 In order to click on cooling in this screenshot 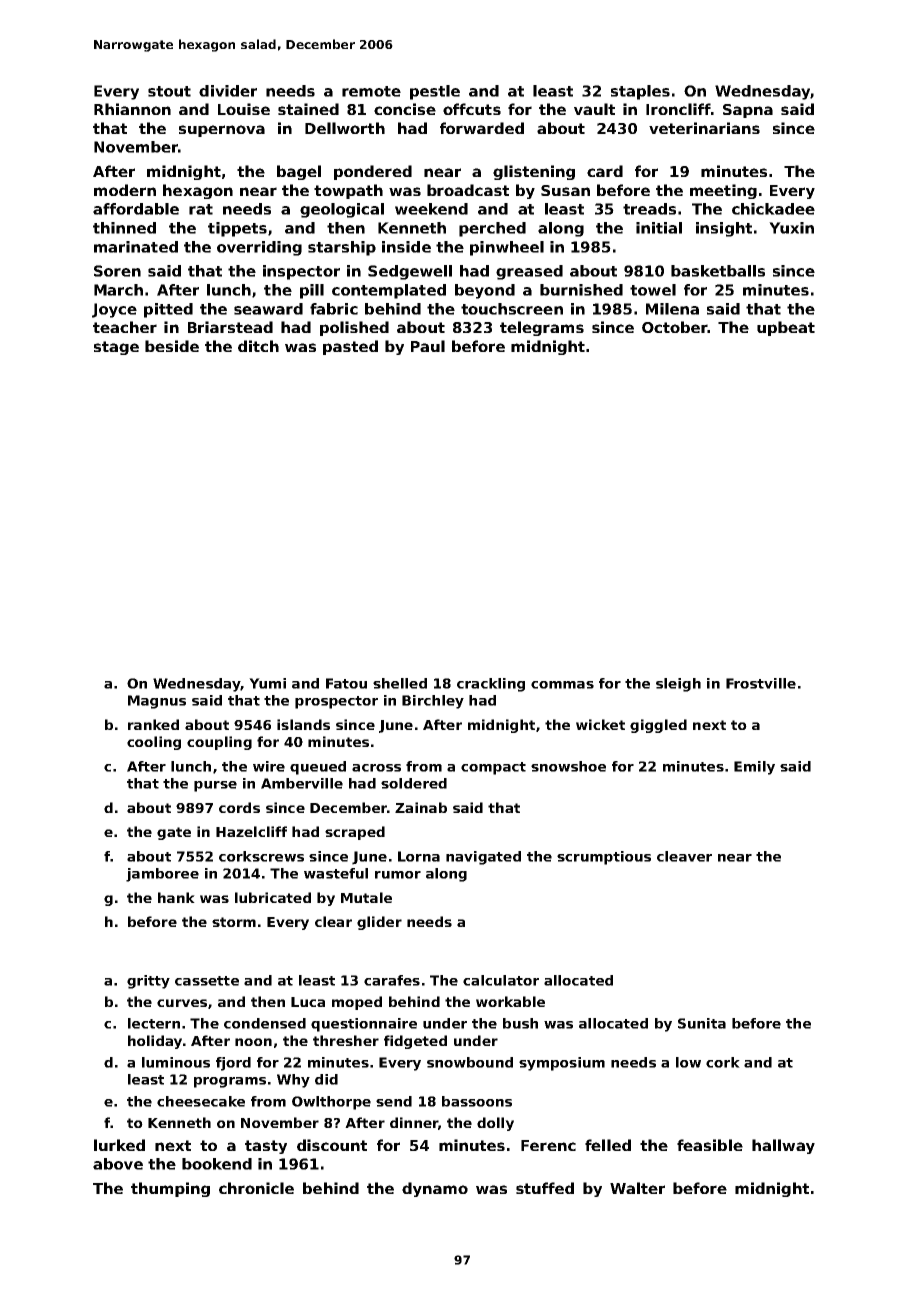, I will do `click(154, 743)`.
